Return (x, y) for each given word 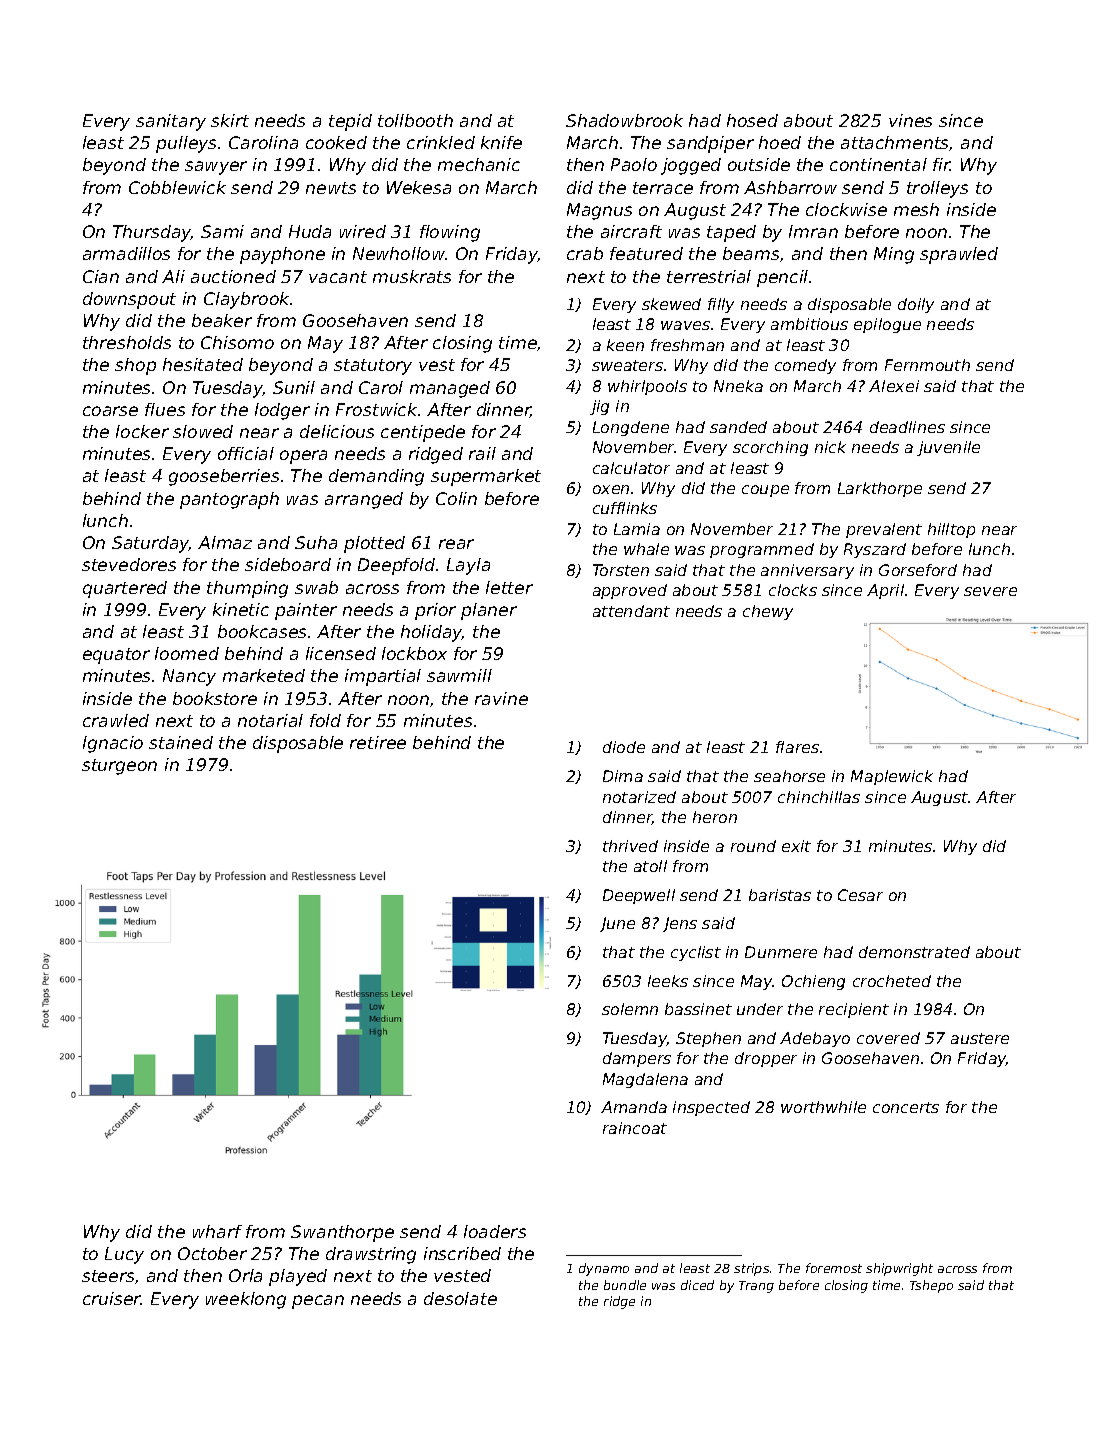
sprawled (959, 255)
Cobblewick (177, 187)
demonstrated (914, 952)
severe (990, 591)
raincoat (635, 1128)
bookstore (215, 698)
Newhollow (399, 253)
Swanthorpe (342, 1233)
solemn (630, 1009)
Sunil (294, 387)
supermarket (486, 477)
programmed (762, 550)
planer (489, 611)
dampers (637, 1059)
